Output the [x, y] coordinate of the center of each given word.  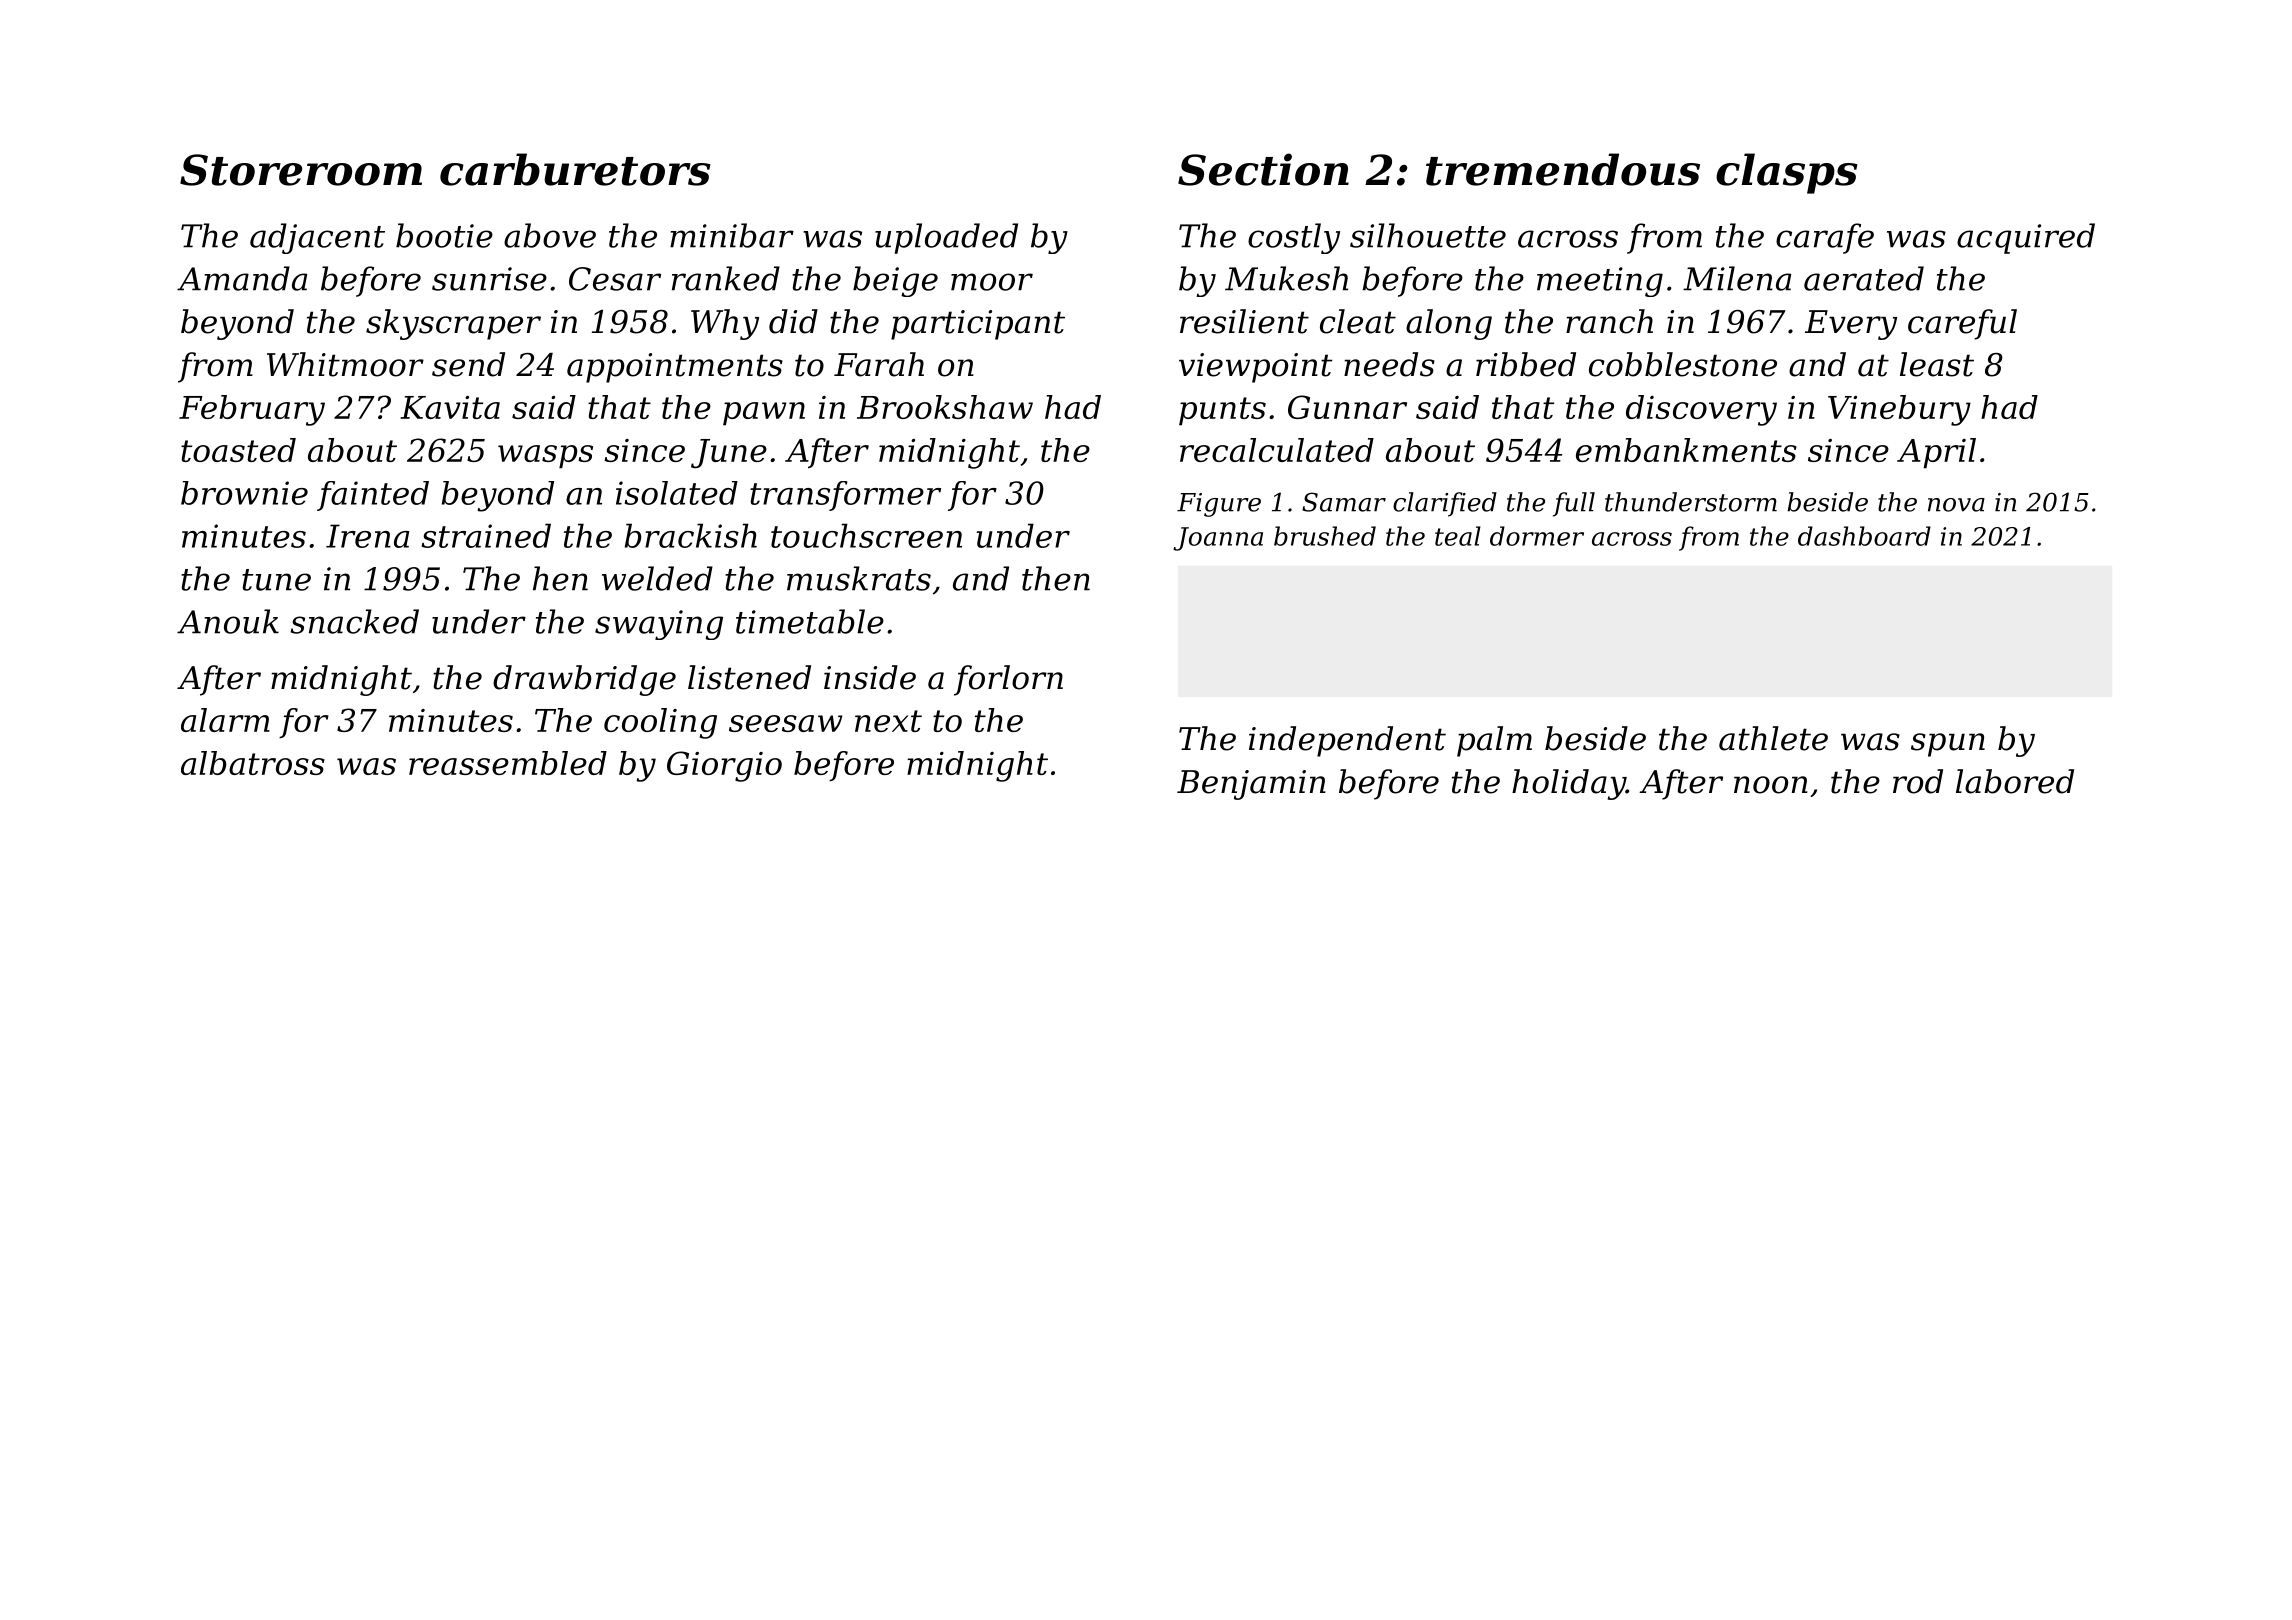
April [1936, 453]
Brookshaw [945, 407]
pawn [764, 414]
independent [1347, 741]
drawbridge [584, 680]
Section [1263, 169]
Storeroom [301, 170]
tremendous [1563, 169]
